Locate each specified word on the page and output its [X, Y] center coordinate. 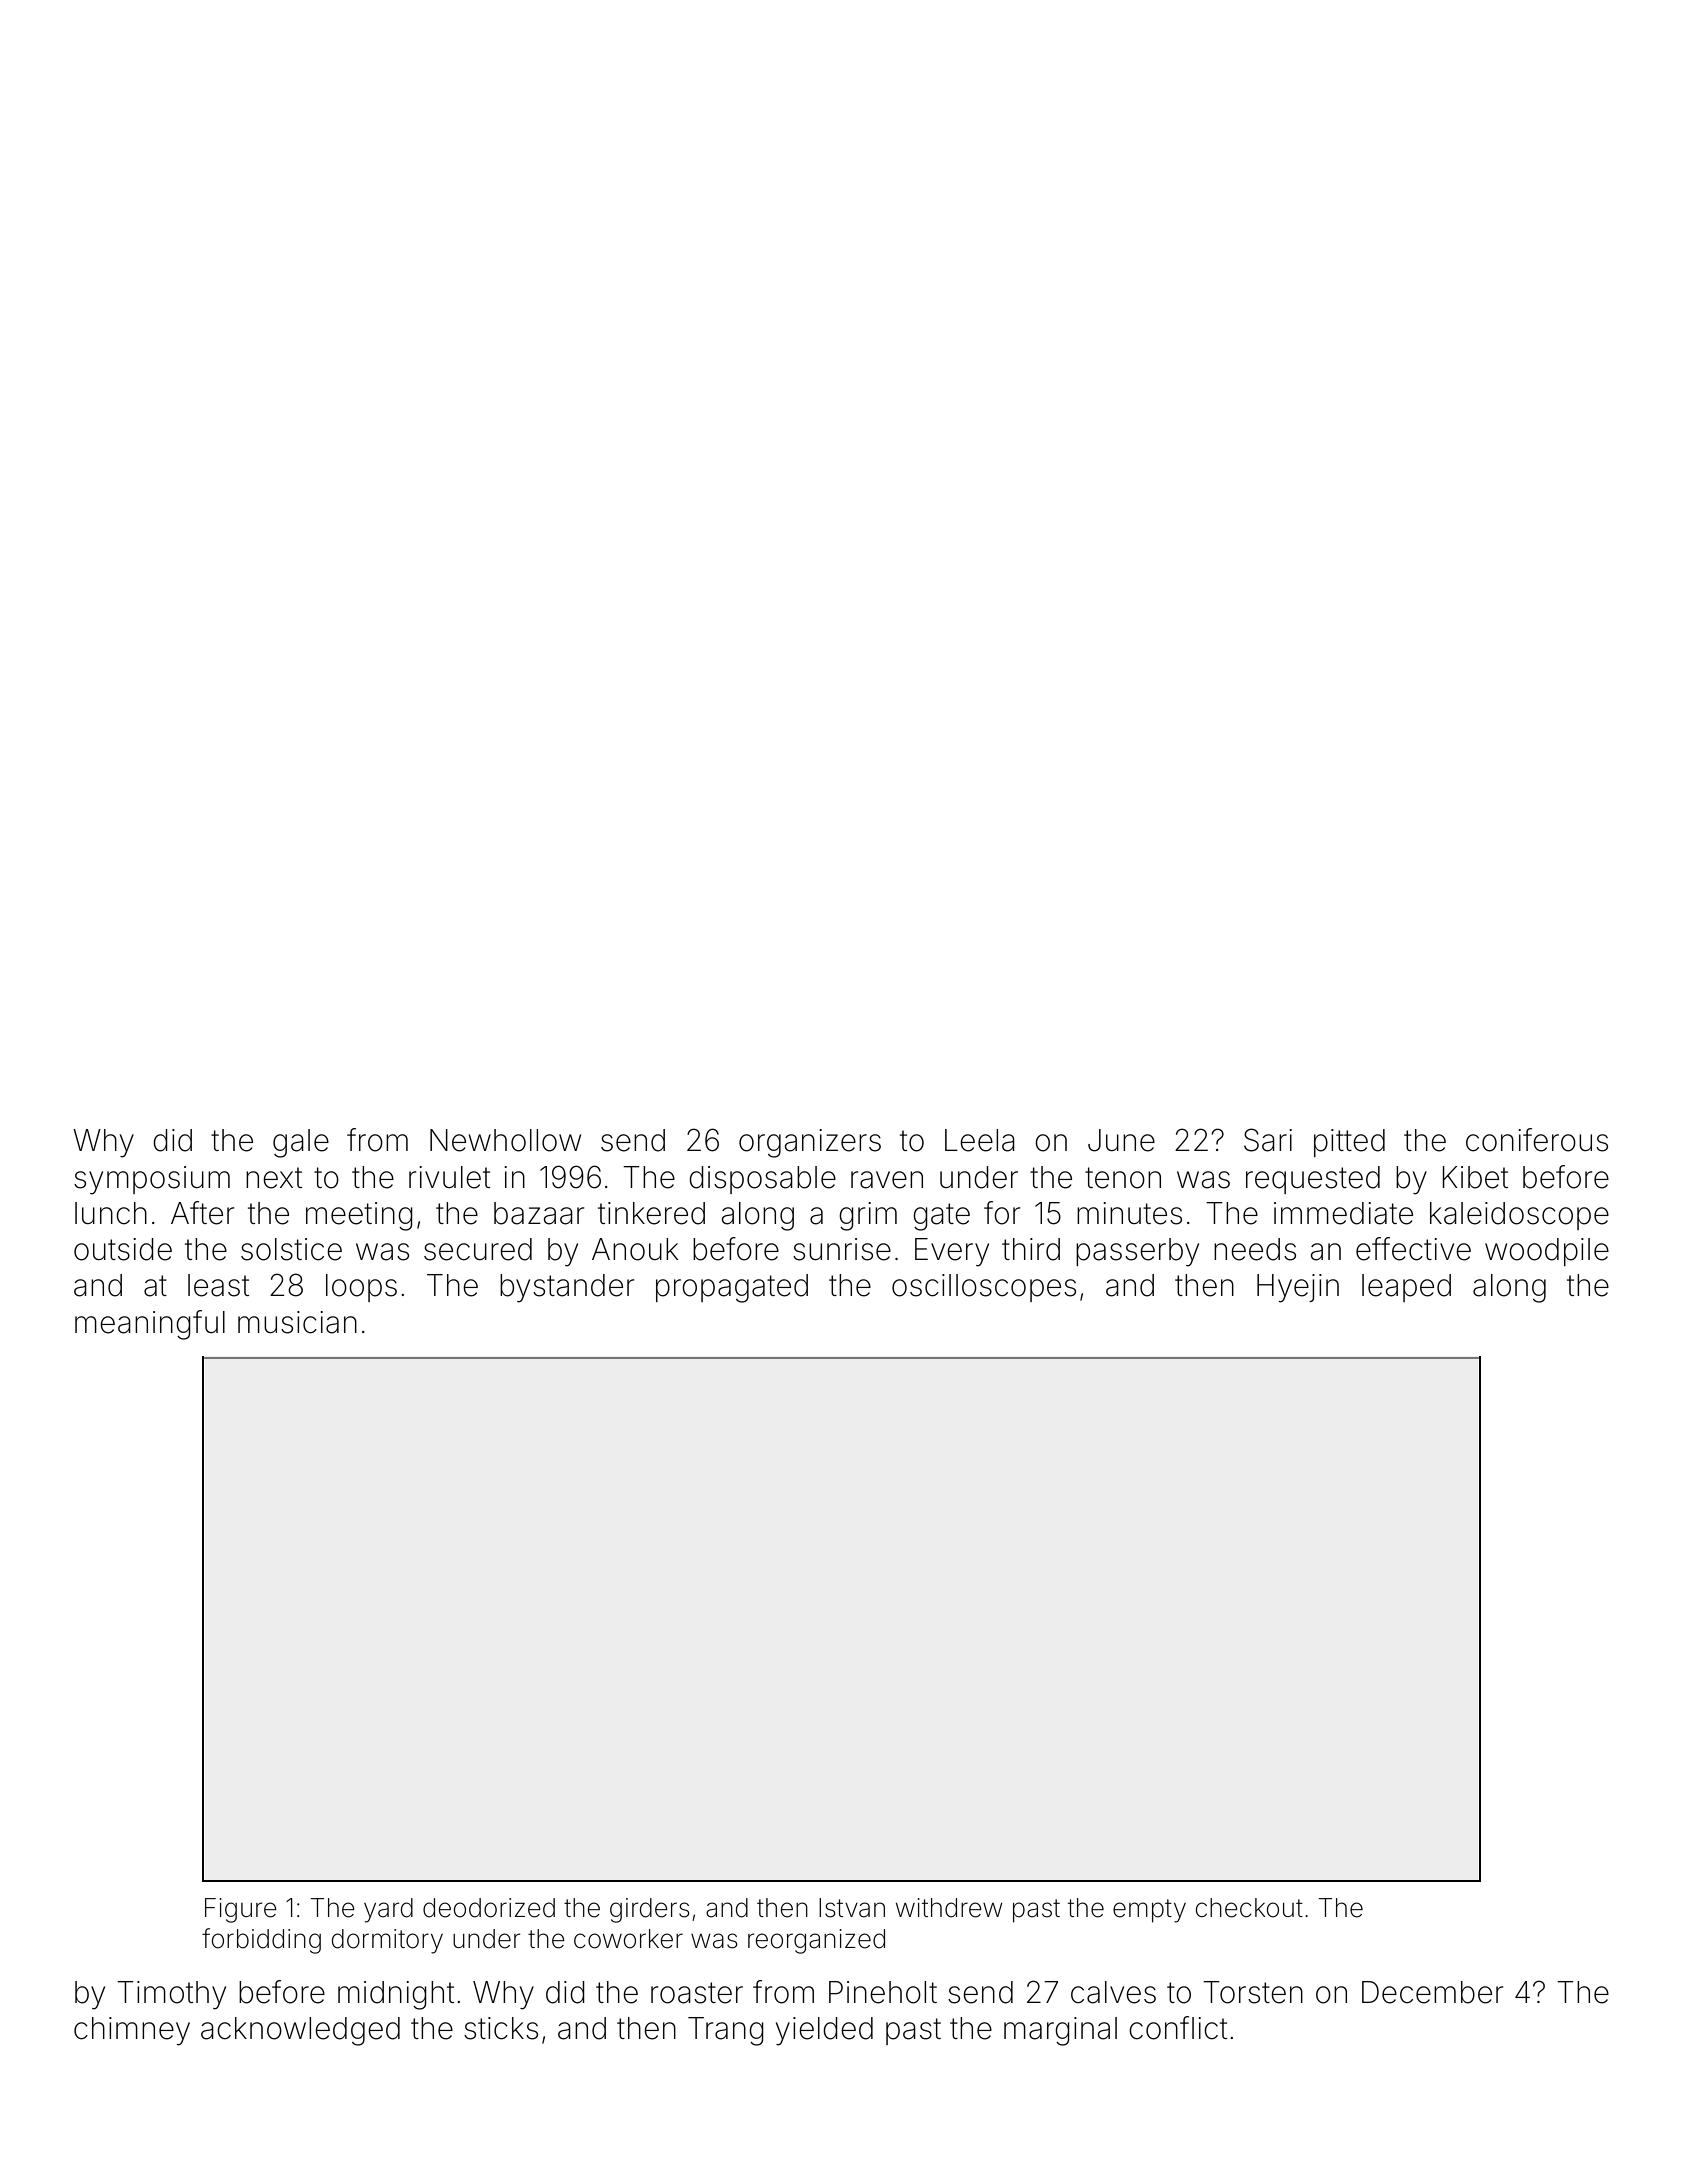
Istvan [852, 1908]
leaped [1406, 1288]
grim [868, 1216]
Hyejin [1298, 1288]
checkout [1249, 1908]
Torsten [1253, 1992]
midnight [396, 1995]
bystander [567, 1288]
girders [650, 1910]
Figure [241, 1910]
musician [297, 1322]
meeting [359, 1216]
